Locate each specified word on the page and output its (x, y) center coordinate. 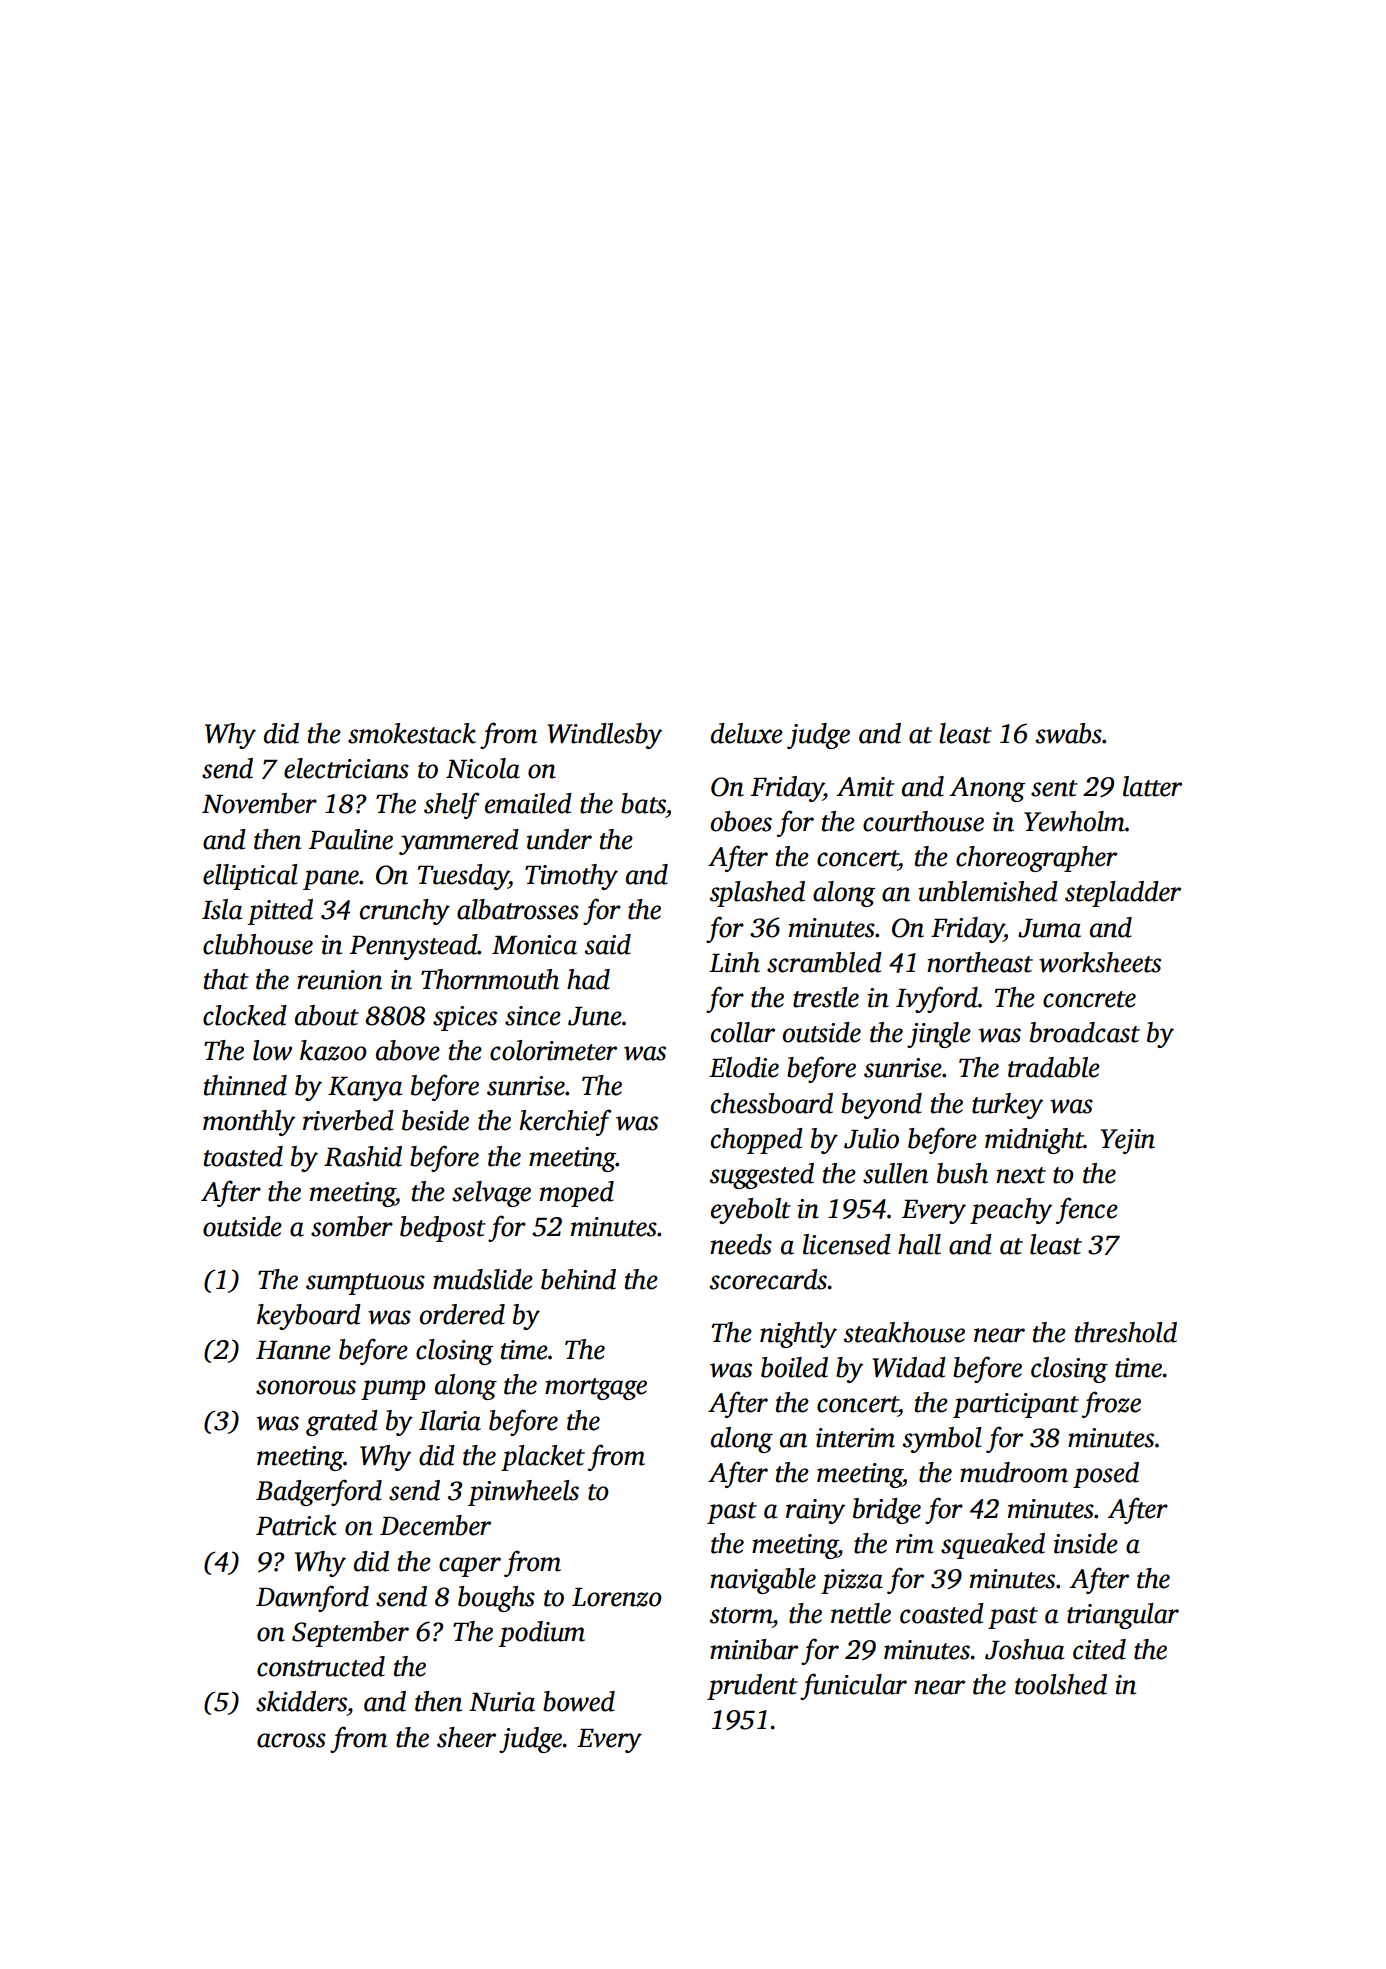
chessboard (772, 1103)
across (291, 1740)
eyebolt (751, 1211)
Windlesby (604, 736)
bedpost (443, 1229)
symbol (942, 1440)
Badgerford (319, 1492)
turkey (1007, 1106)
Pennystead (414, 947)
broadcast (1085, 1032)
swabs (1069, 733)
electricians (346, 768)
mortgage (596, 1389)
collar (743, 1032)
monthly (249, 1123)
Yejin (1127, 1141)
